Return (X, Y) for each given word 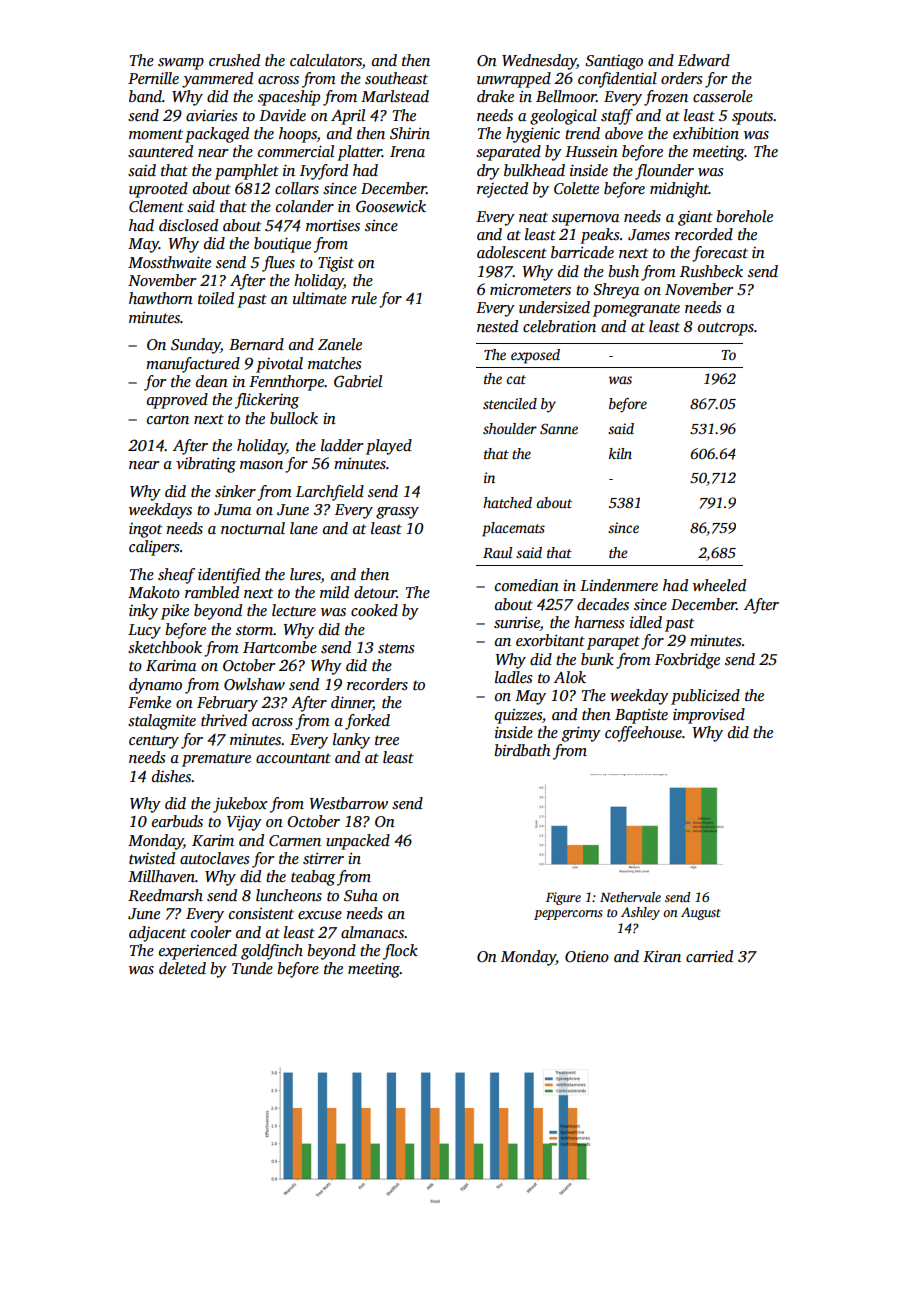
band (145, 96)
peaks (599, 236)
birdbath (522, 750)
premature (216, 760)
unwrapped (514, 80)
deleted (182, 968)
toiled (216, 298)
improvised (709, 716)
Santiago (614, 62)
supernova (585, 220)
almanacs (372, 932)
